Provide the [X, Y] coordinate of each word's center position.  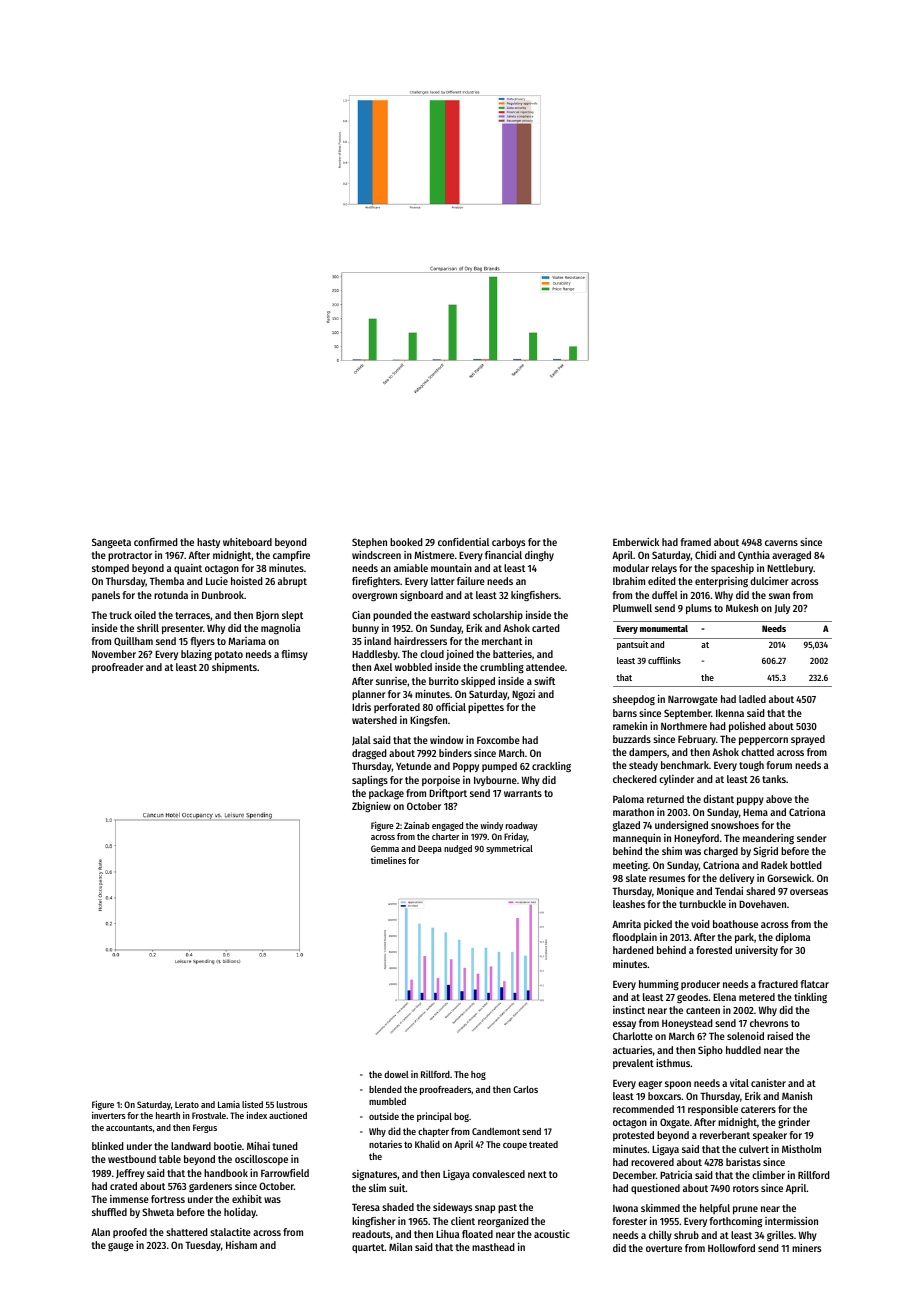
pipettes [486, 708]
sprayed [808, 740]
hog [478, 1075]
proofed [130, 1233]
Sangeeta [111, 543]
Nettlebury [790, 569]
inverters [108, 1115]
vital [739, 1083]
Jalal [361, 741]
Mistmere [434, 555]
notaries [385, 1144]
